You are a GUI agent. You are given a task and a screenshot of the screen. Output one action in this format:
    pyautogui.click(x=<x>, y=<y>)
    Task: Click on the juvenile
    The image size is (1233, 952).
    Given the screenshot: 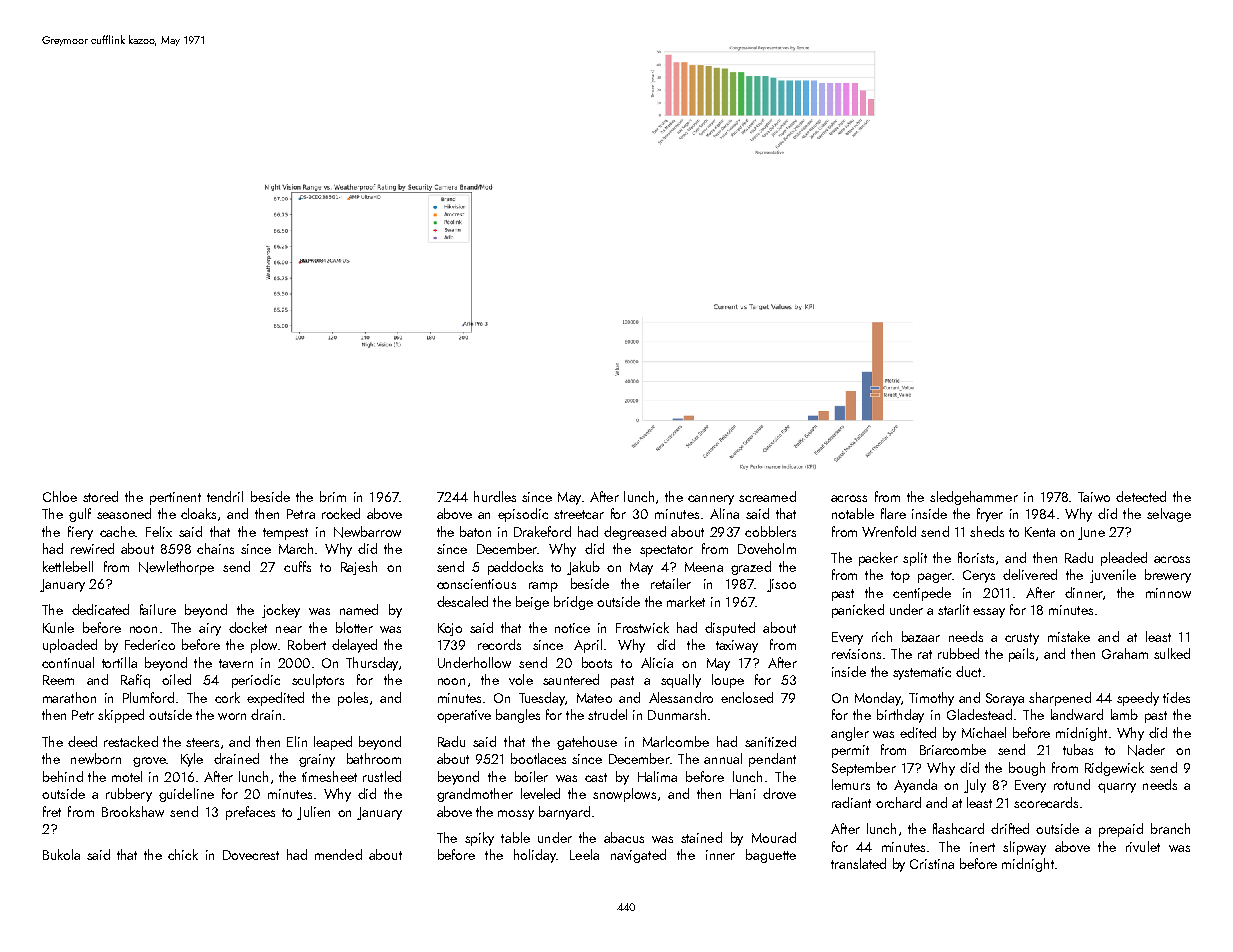 What is the action you would take?
    pyautogui.click(x=1113, y=576)
